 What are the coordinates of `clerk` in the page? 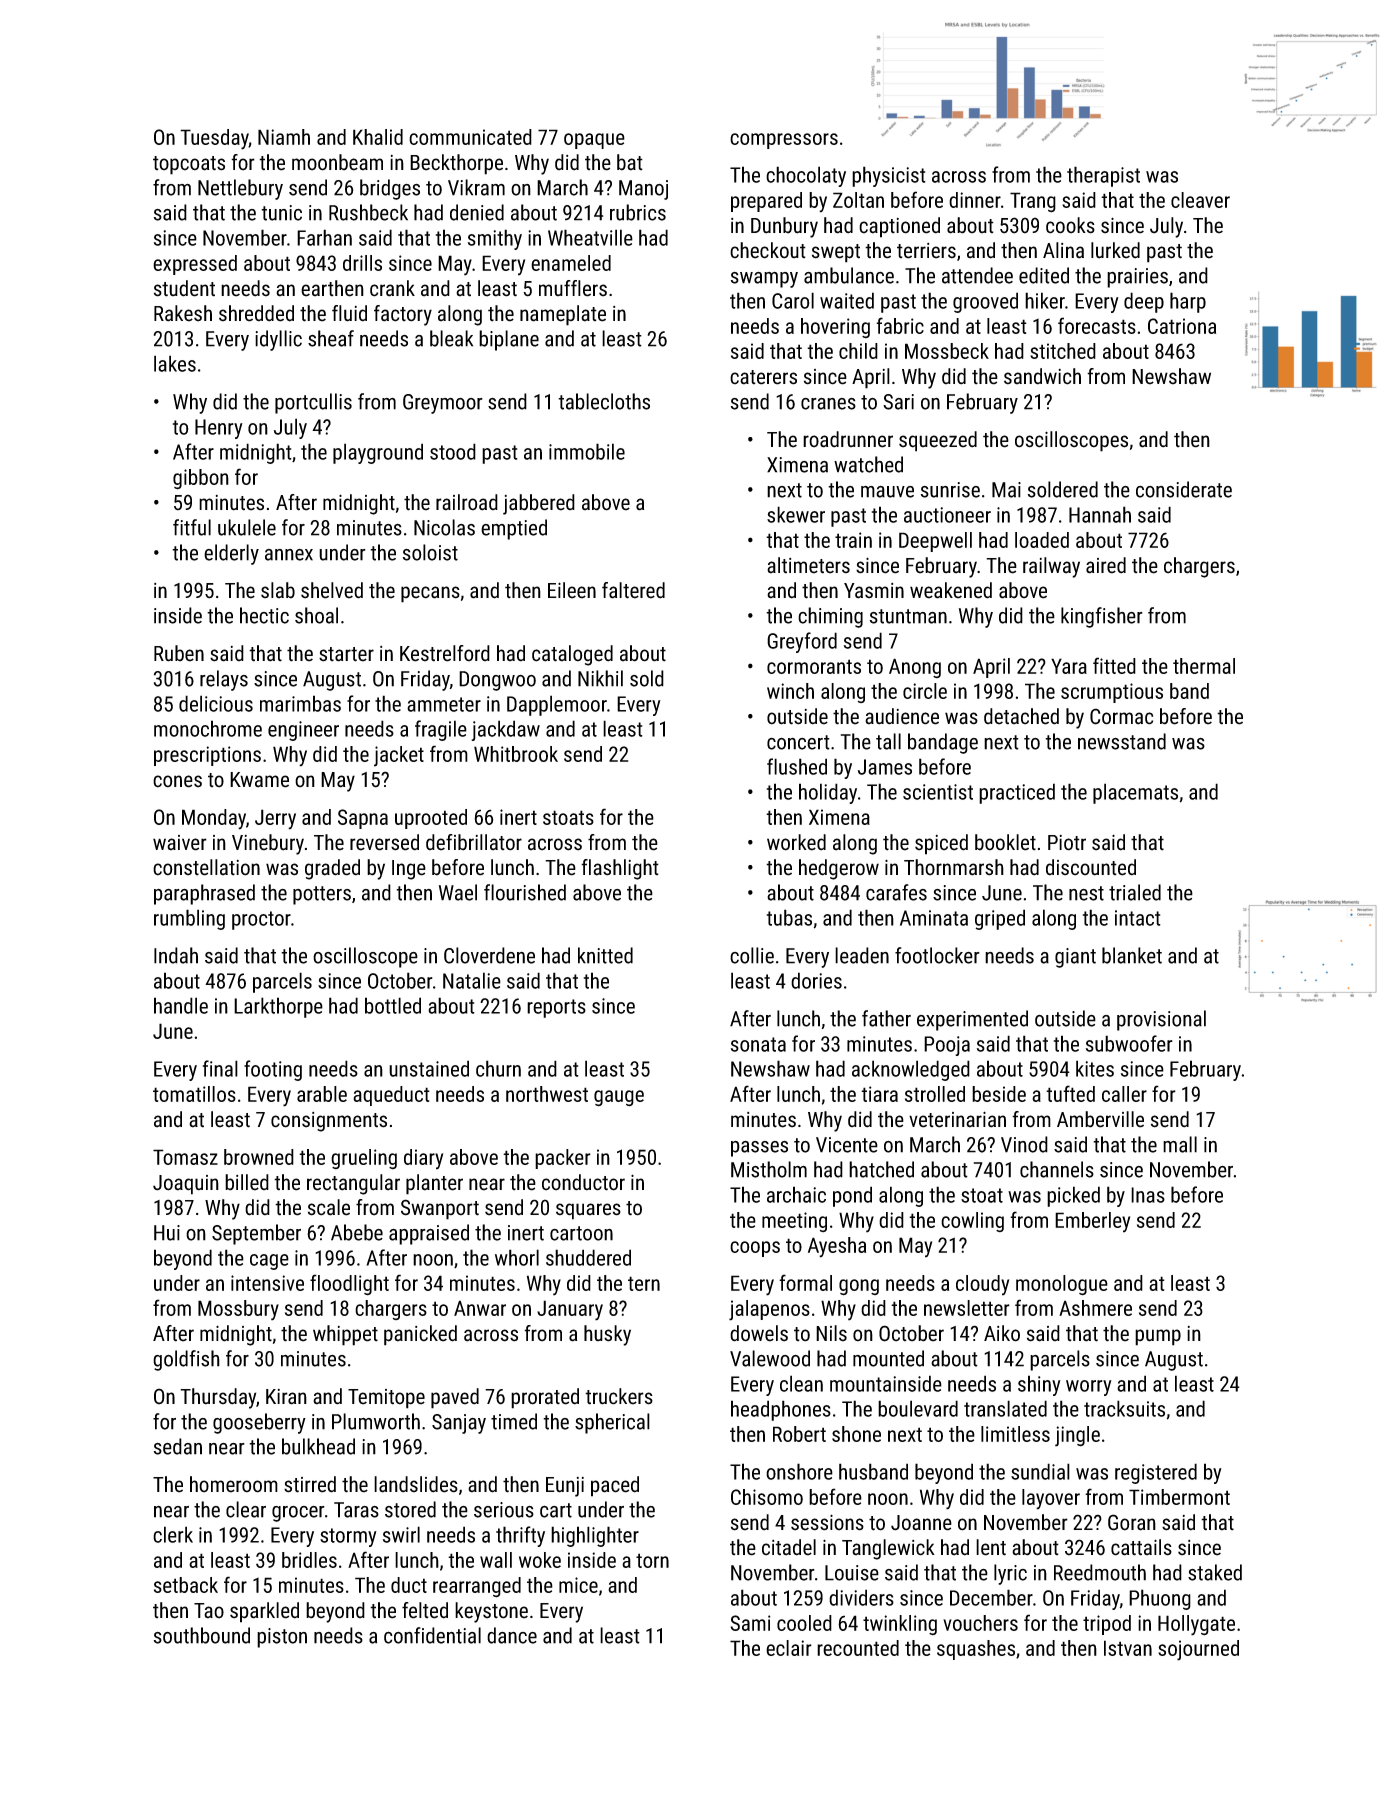 It's located at (173, 1534).
